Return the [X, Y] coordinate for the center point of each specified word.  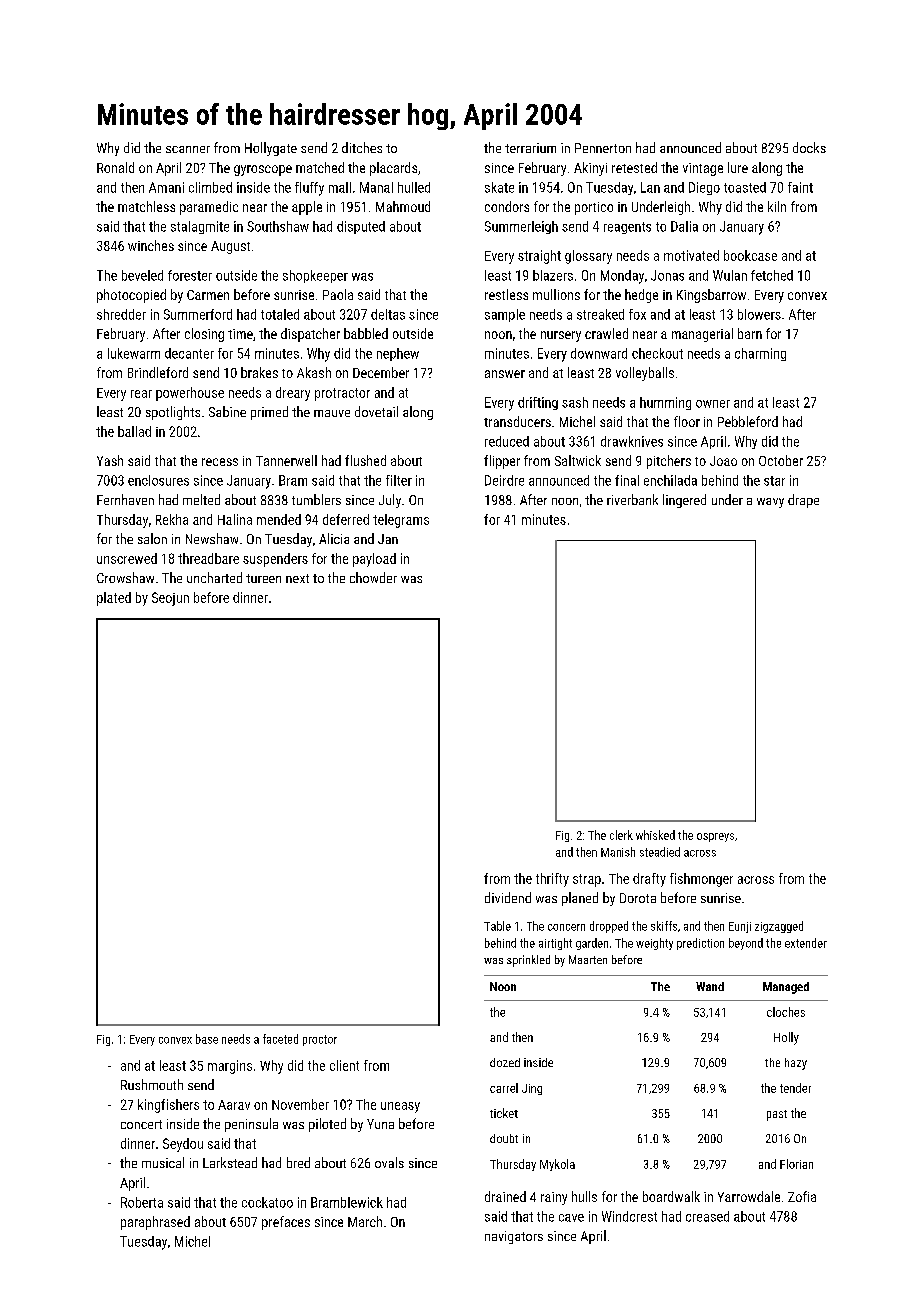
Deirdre [504, 480]
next [297, 578]
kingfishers [168, 1106]
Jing [532, 1089]
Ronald [115, 167]
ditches [362, 147]
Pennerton [603, 148]
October [781, 460]
